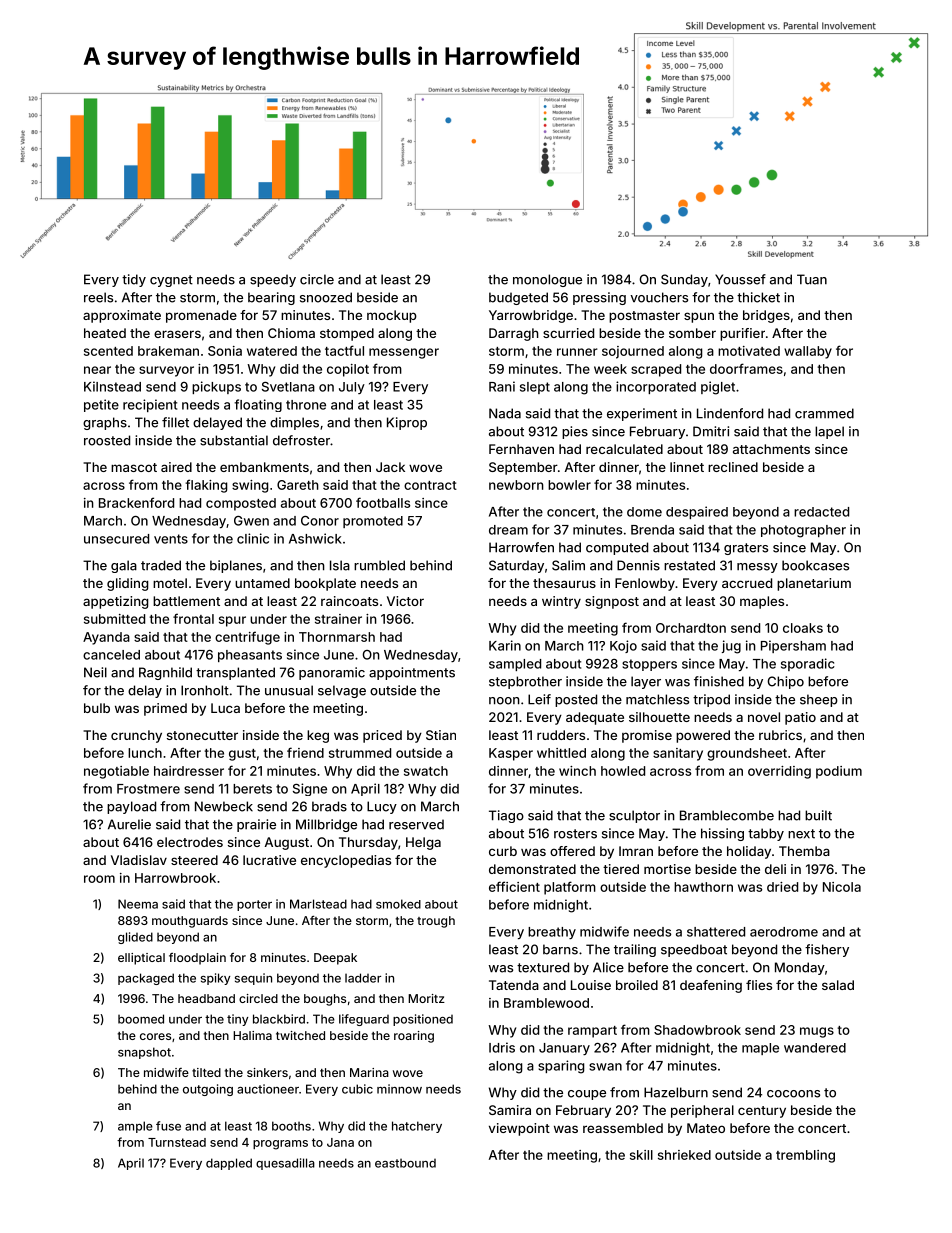  I want to click on Hazelburn, so click(676, 1092).
